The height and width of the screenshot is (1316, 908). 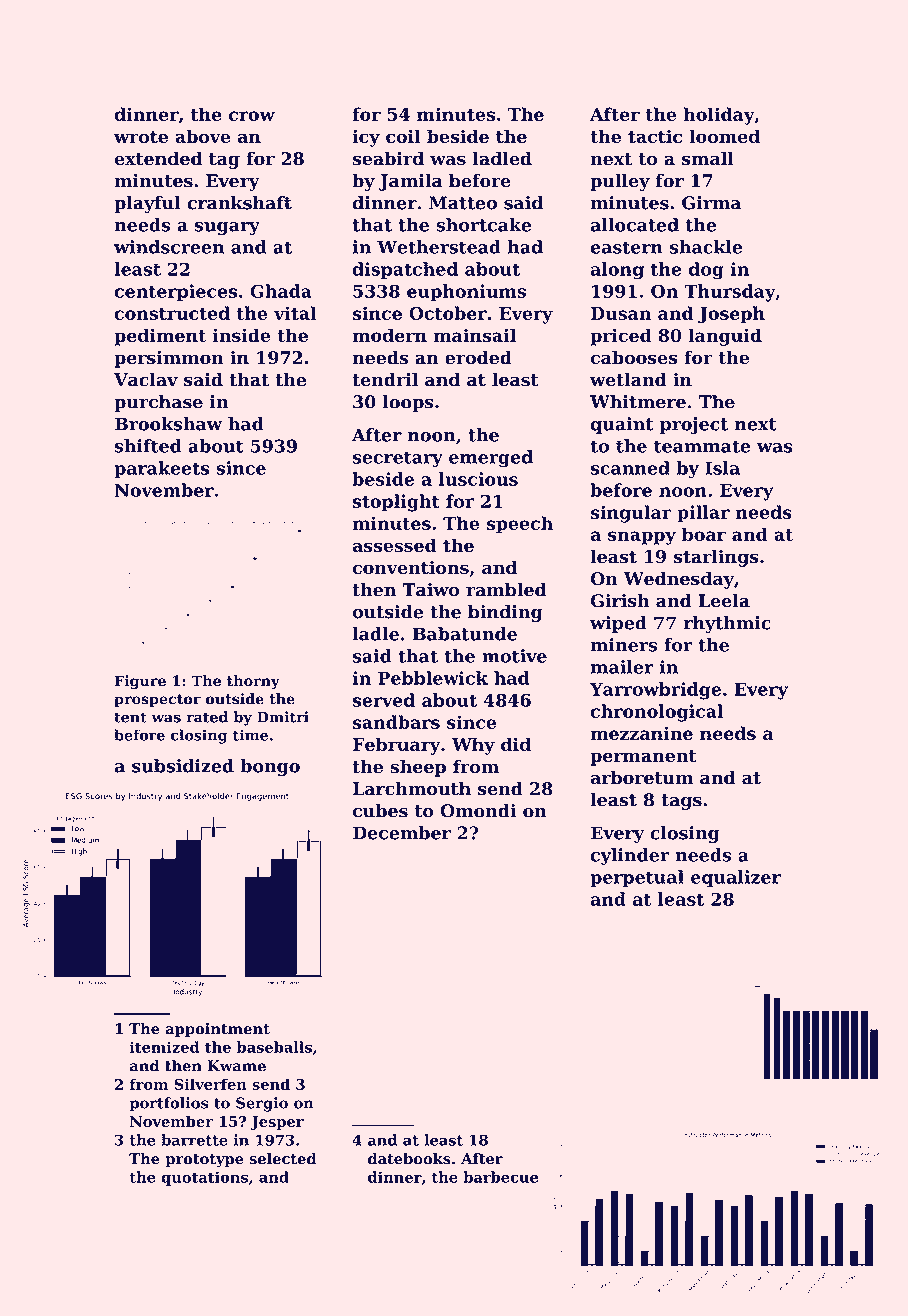 I want to click on binding, so click(x=505, y=613).
